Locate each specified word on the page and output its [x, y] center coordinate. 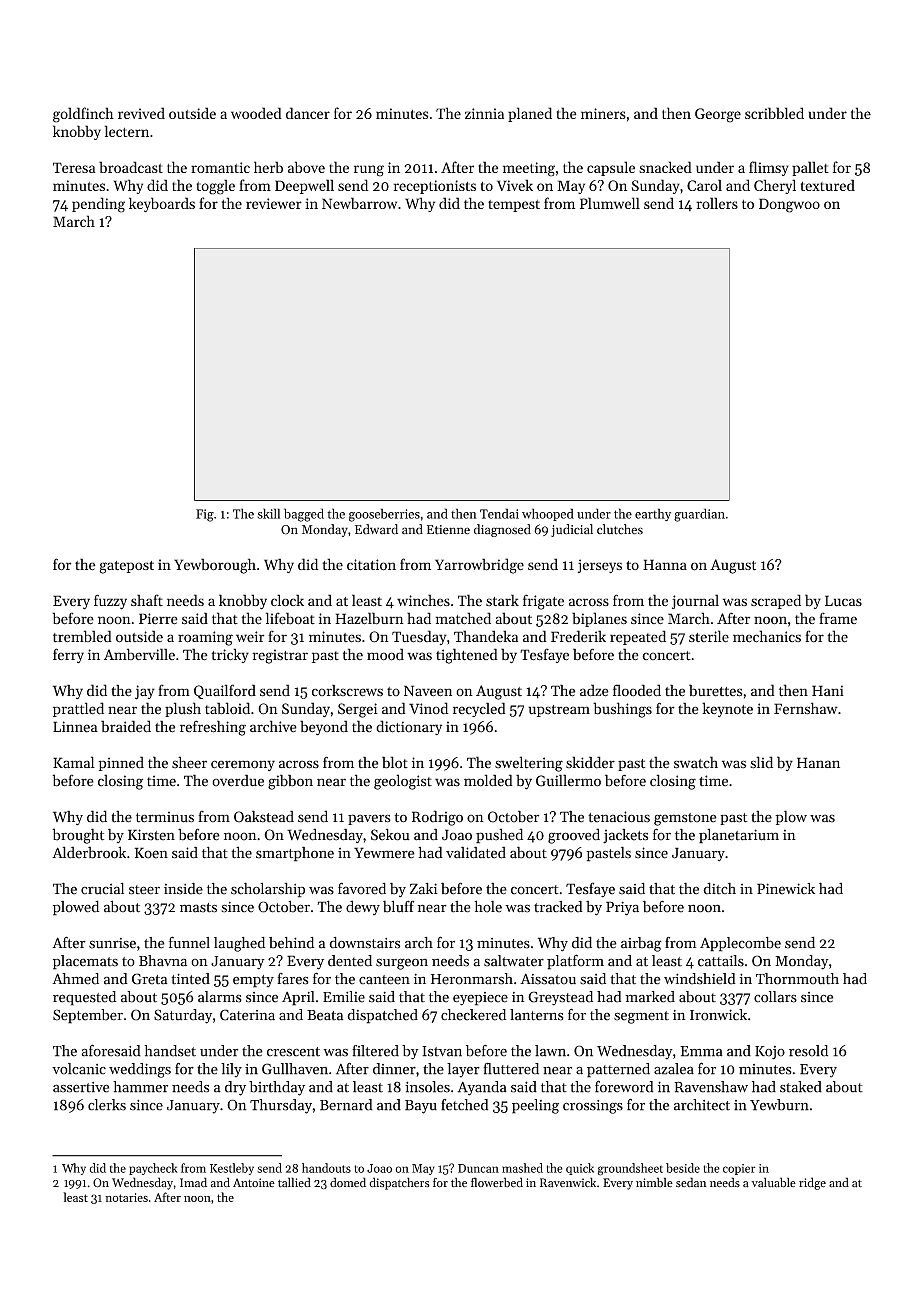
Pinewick [786, 889]
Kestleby [232, 1169]
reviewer [274, 203]
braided [126, 726]
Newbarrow [359, 203]
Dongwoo [789, 205]
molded [488, 780]
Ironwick [718, 1015]
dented [350, 961]
